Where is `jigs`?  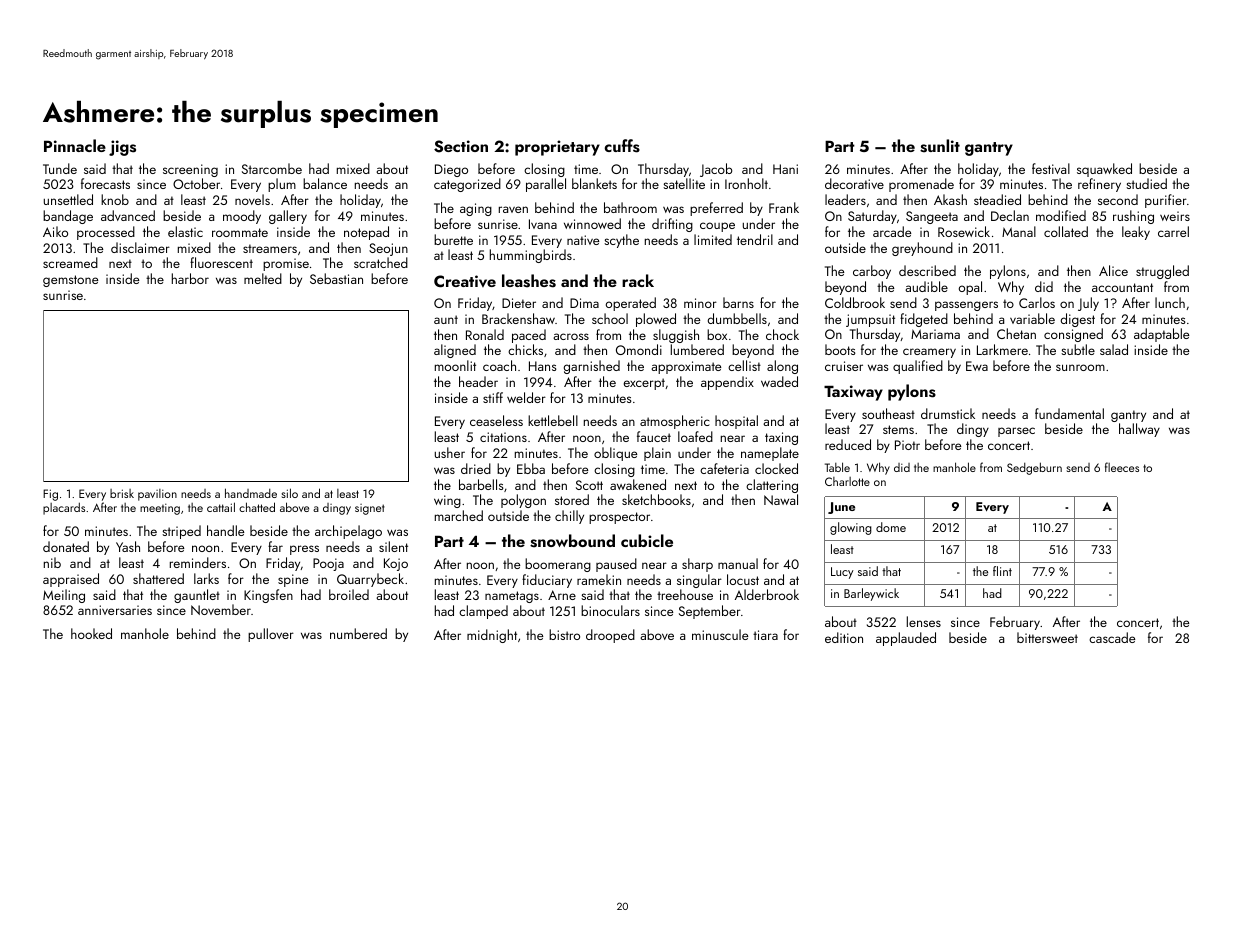
jigs is located at coordinates (122, 148).
